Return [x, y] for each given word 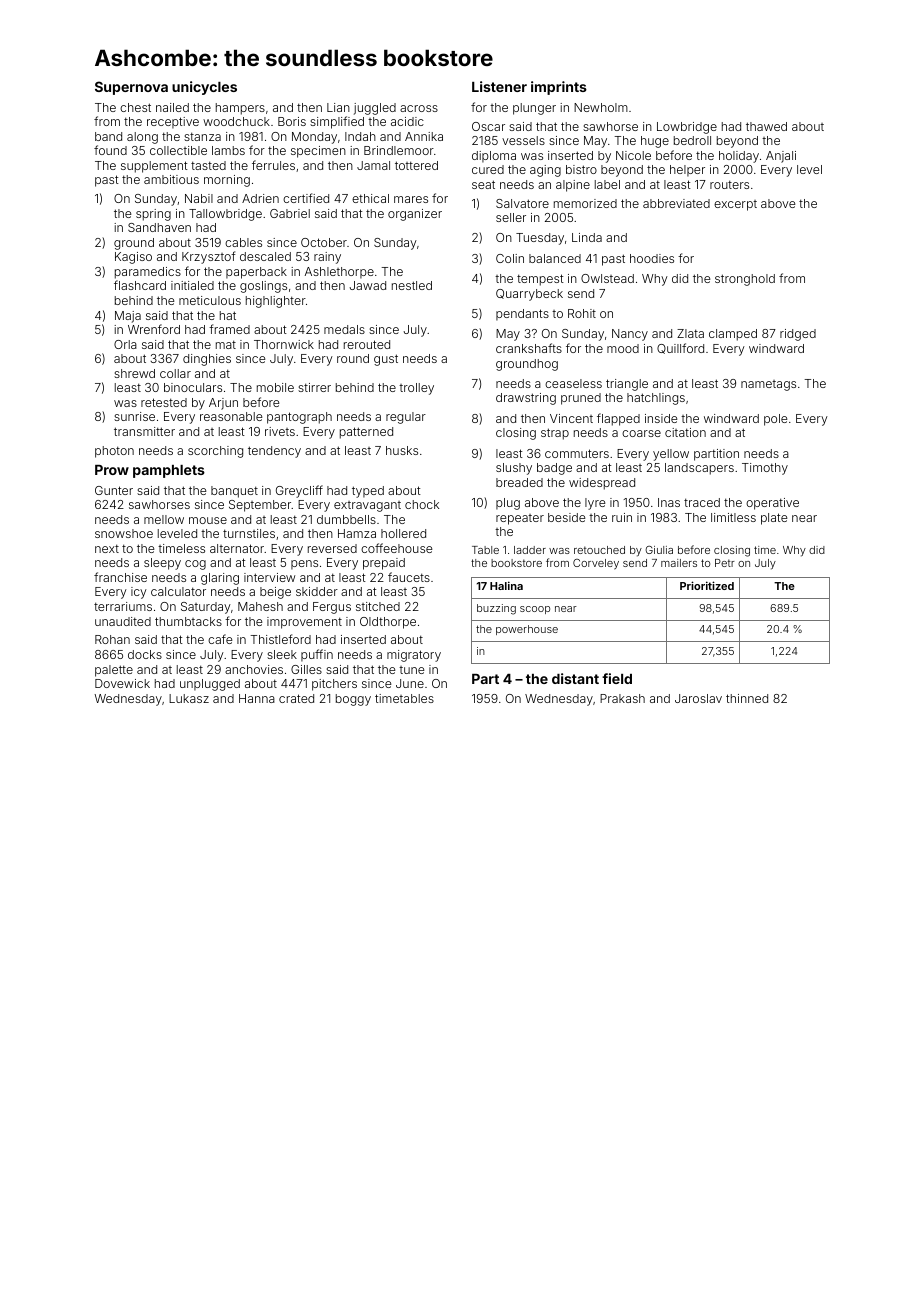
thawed [766, 126]
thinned [747, 698]
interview [269, 577]
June [410, 683]
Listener [499, 86]
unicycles [204, 88]
